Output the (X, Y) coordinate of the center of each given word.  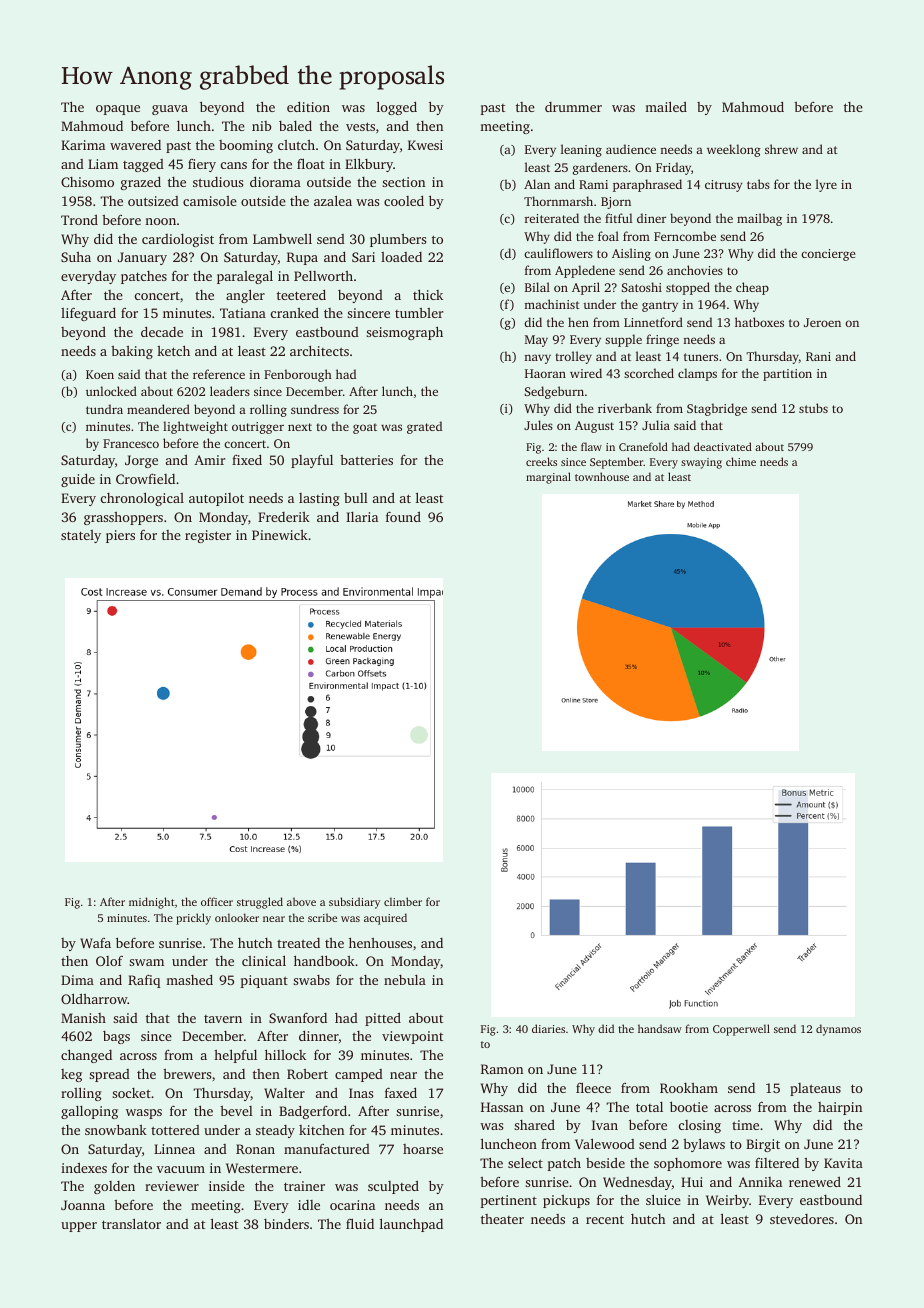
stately (81, 536)
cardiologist (178, 240)
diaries (548, 1028)
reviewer (172, 1186)
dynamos (838, 1030)
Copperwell (741, 1030)
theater (502, 1219)
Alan (537, 184)
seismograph (404, 333)
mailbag (759, 219)
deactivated (723, 446)
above (301, 901)
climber (403, 901)
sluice (663, 1199)
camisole (210, 201)
